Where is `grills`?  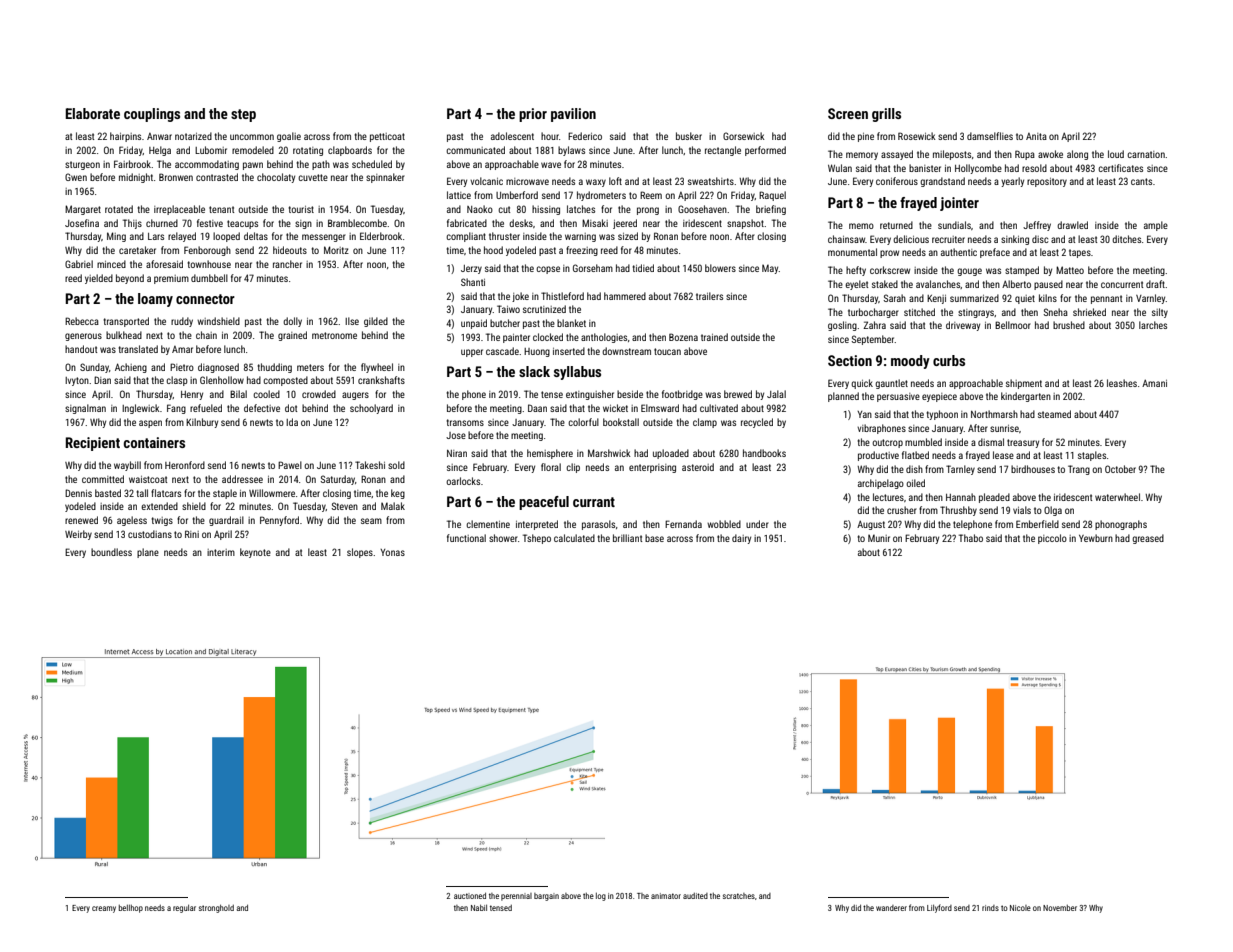 grills is located at coordinates (886, 115).
